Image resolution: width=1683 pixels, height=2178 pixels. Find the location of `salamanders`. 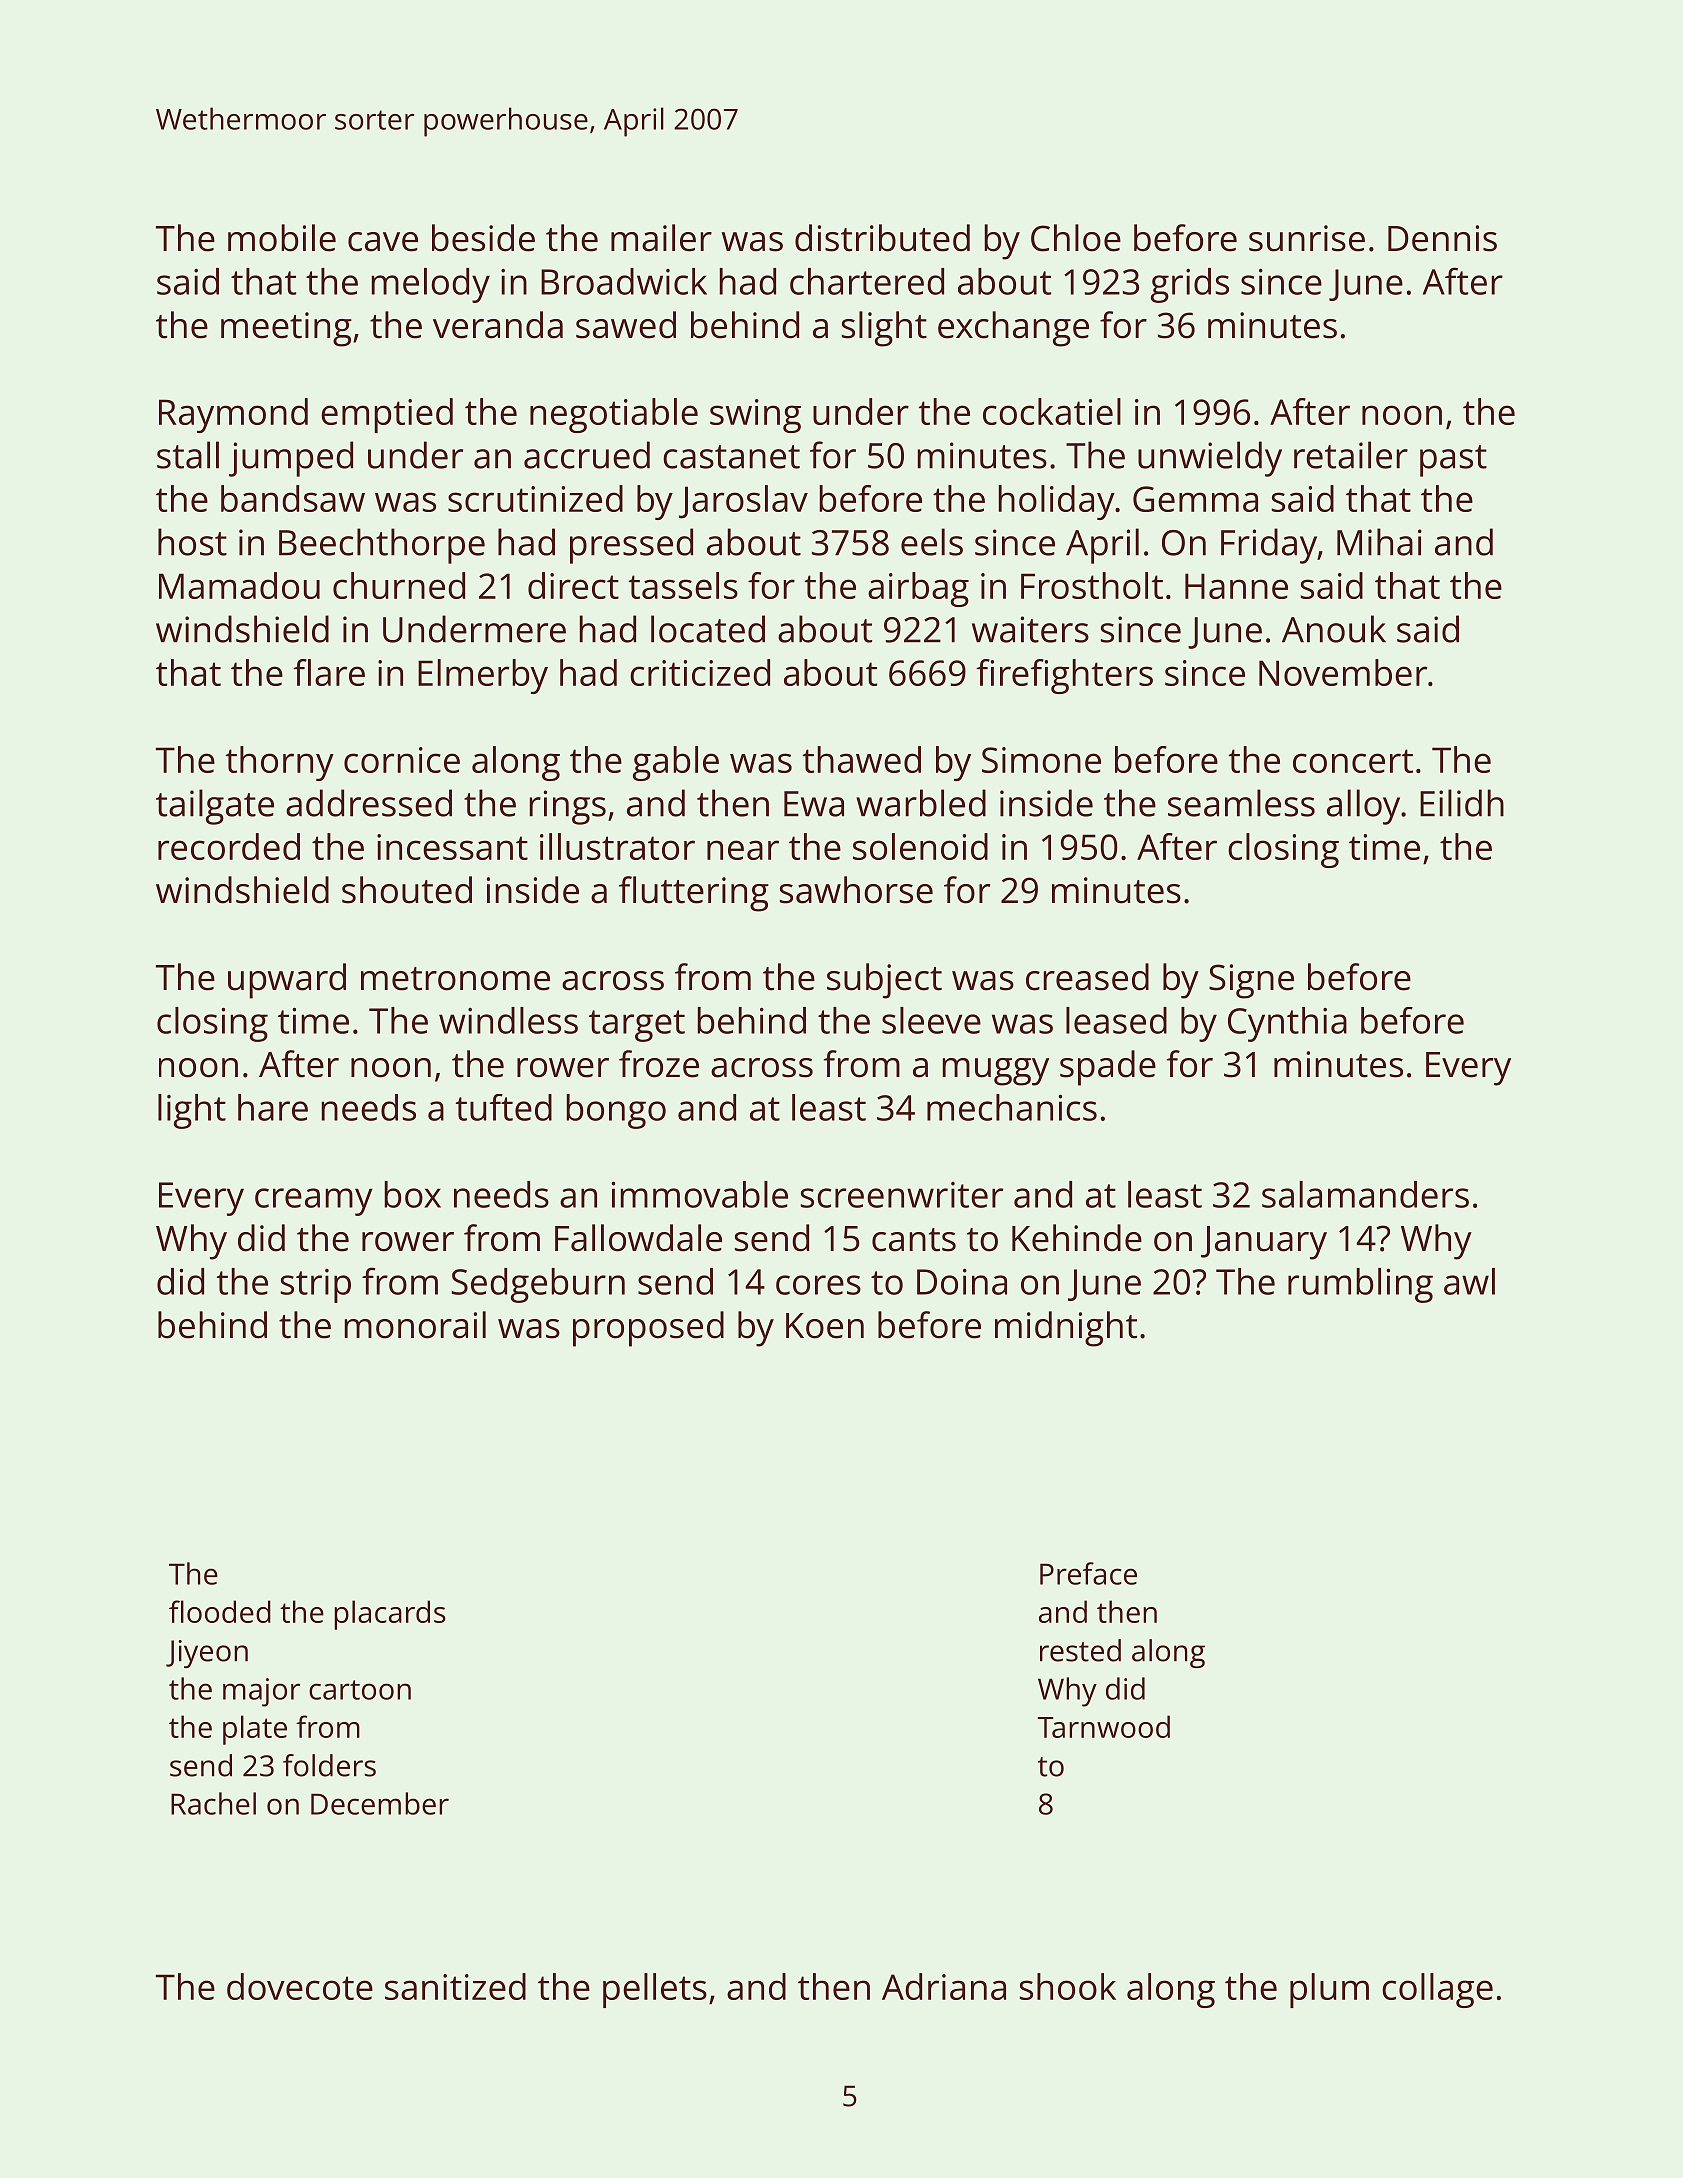

salamanders is located at coordinates (1365, 1194).
